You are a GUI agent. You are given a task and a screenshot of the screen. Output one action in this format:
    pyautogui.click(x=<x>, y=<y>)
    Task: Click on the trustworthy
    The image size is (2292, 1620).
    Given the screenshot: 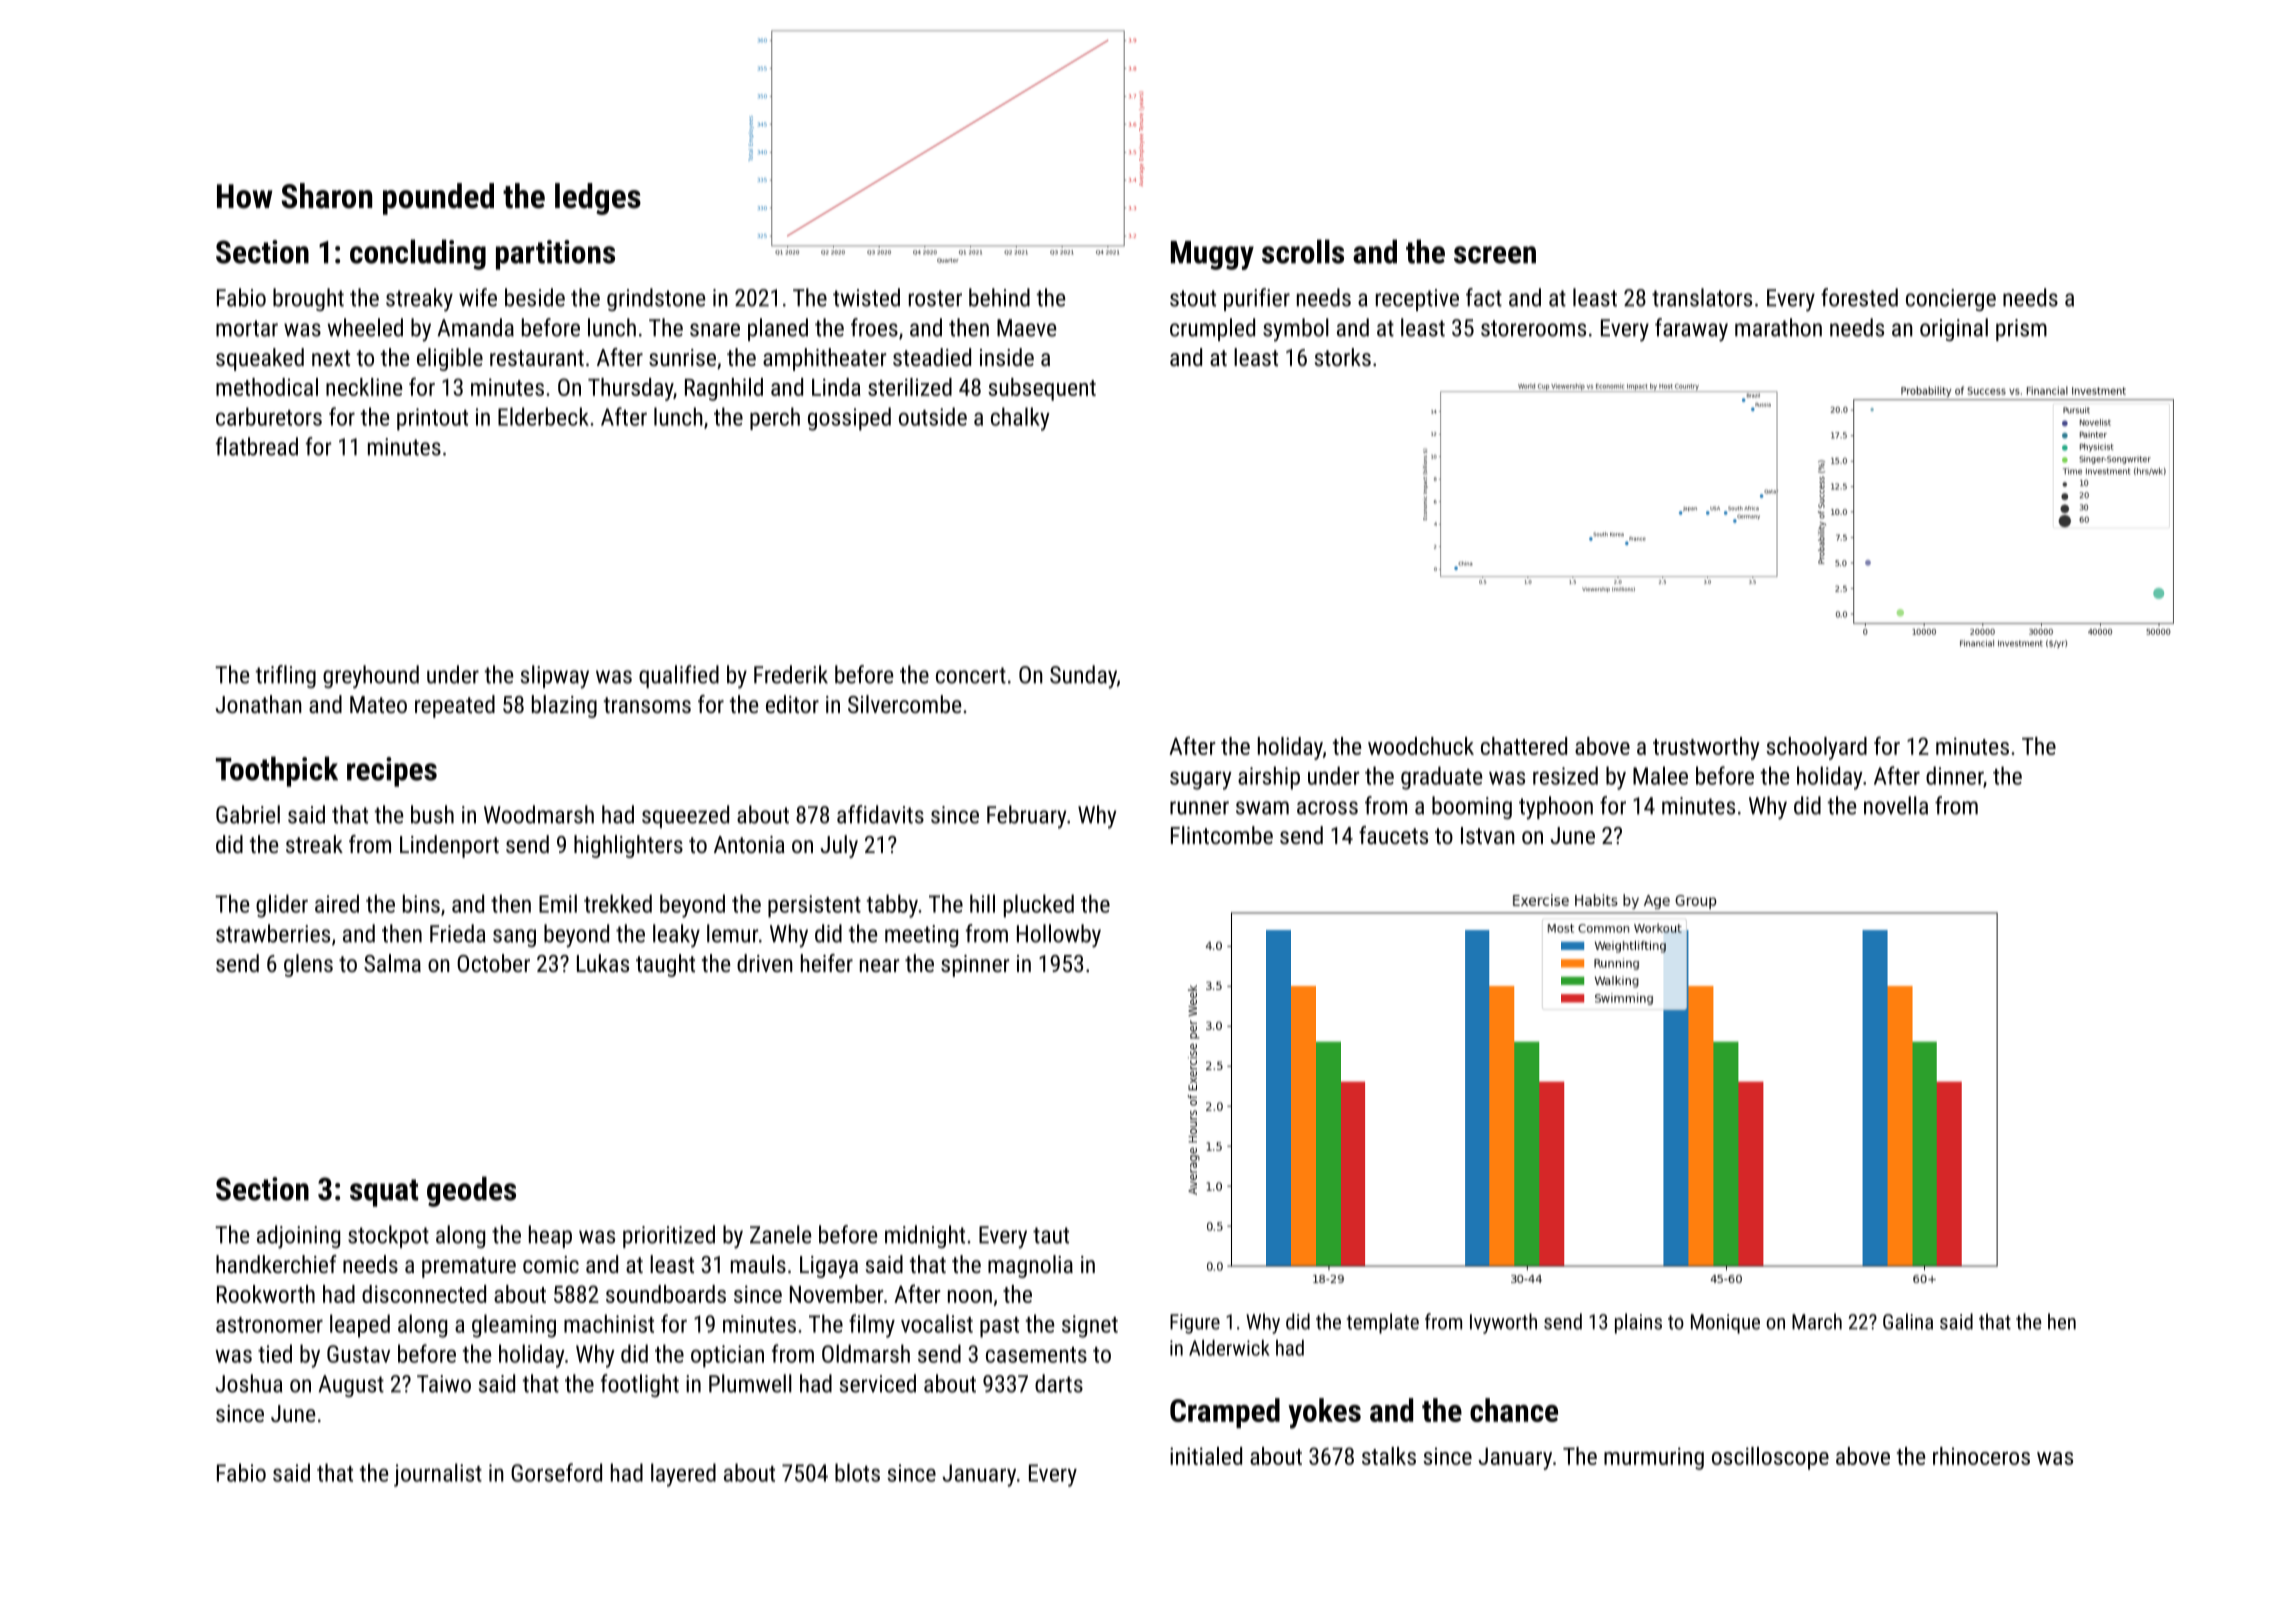 What is the action you would take?
    pyautogui.click(x=1706, y=748)
